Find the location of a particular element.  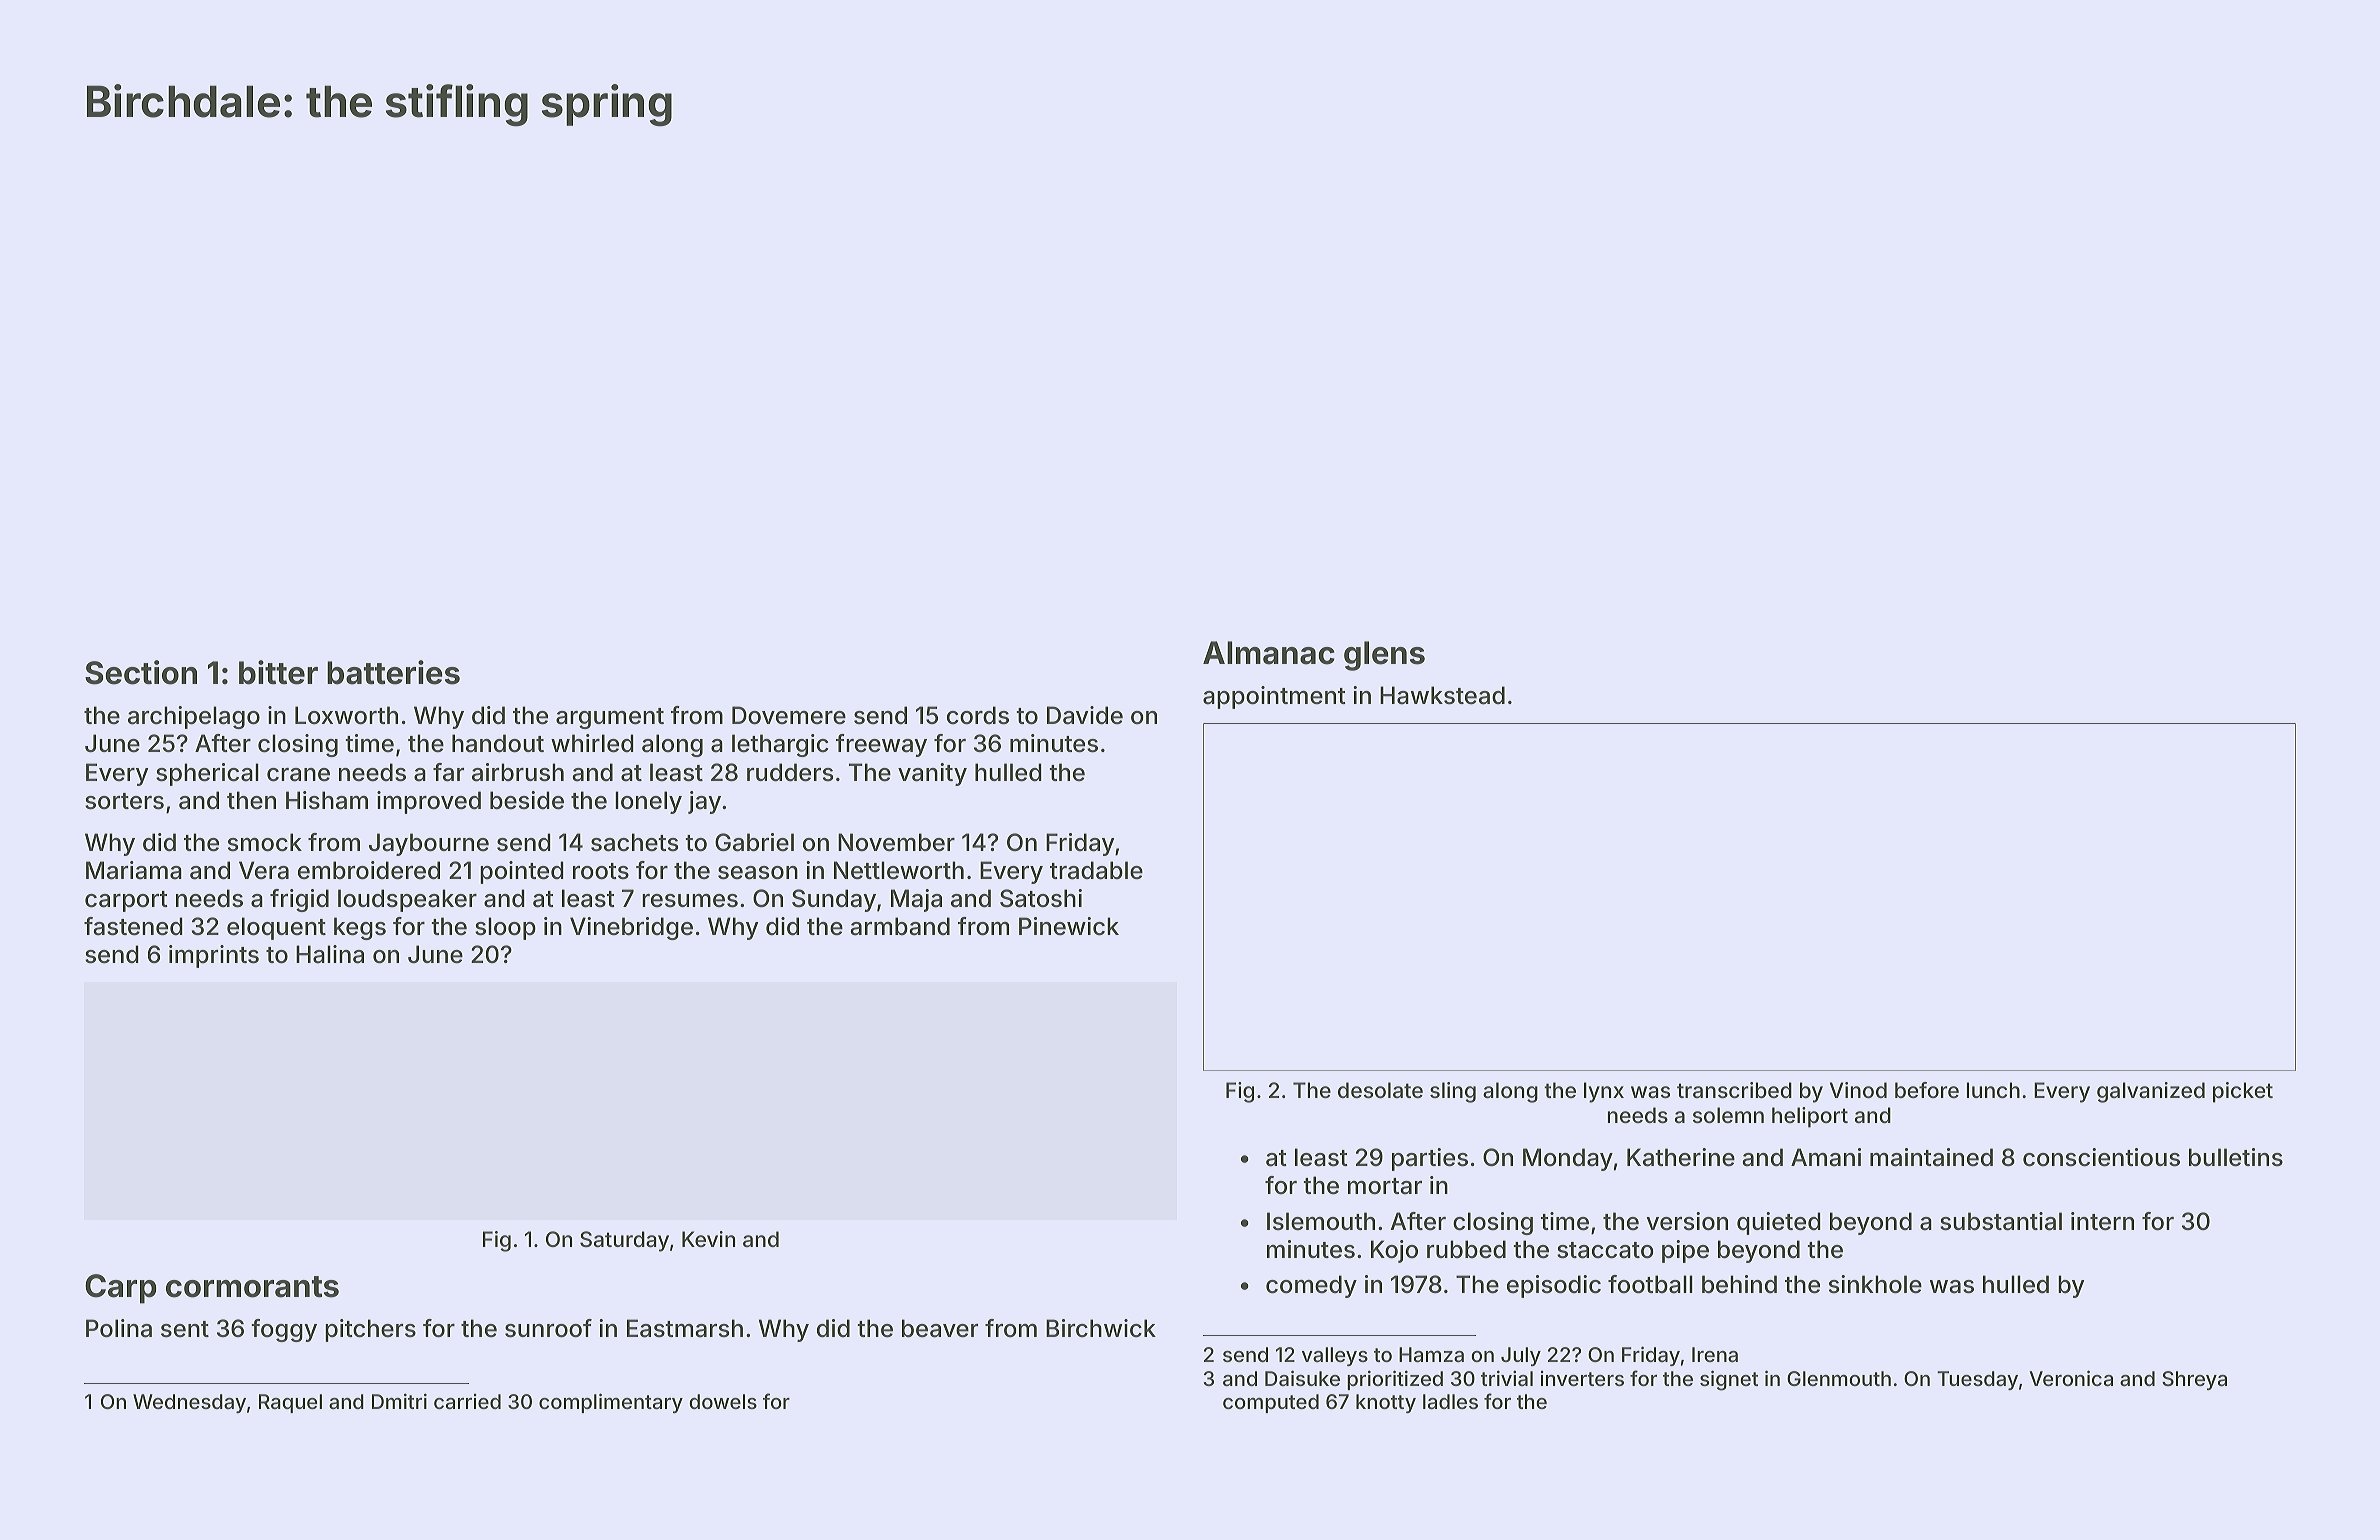

smock is located at coordinates (265, 842).
